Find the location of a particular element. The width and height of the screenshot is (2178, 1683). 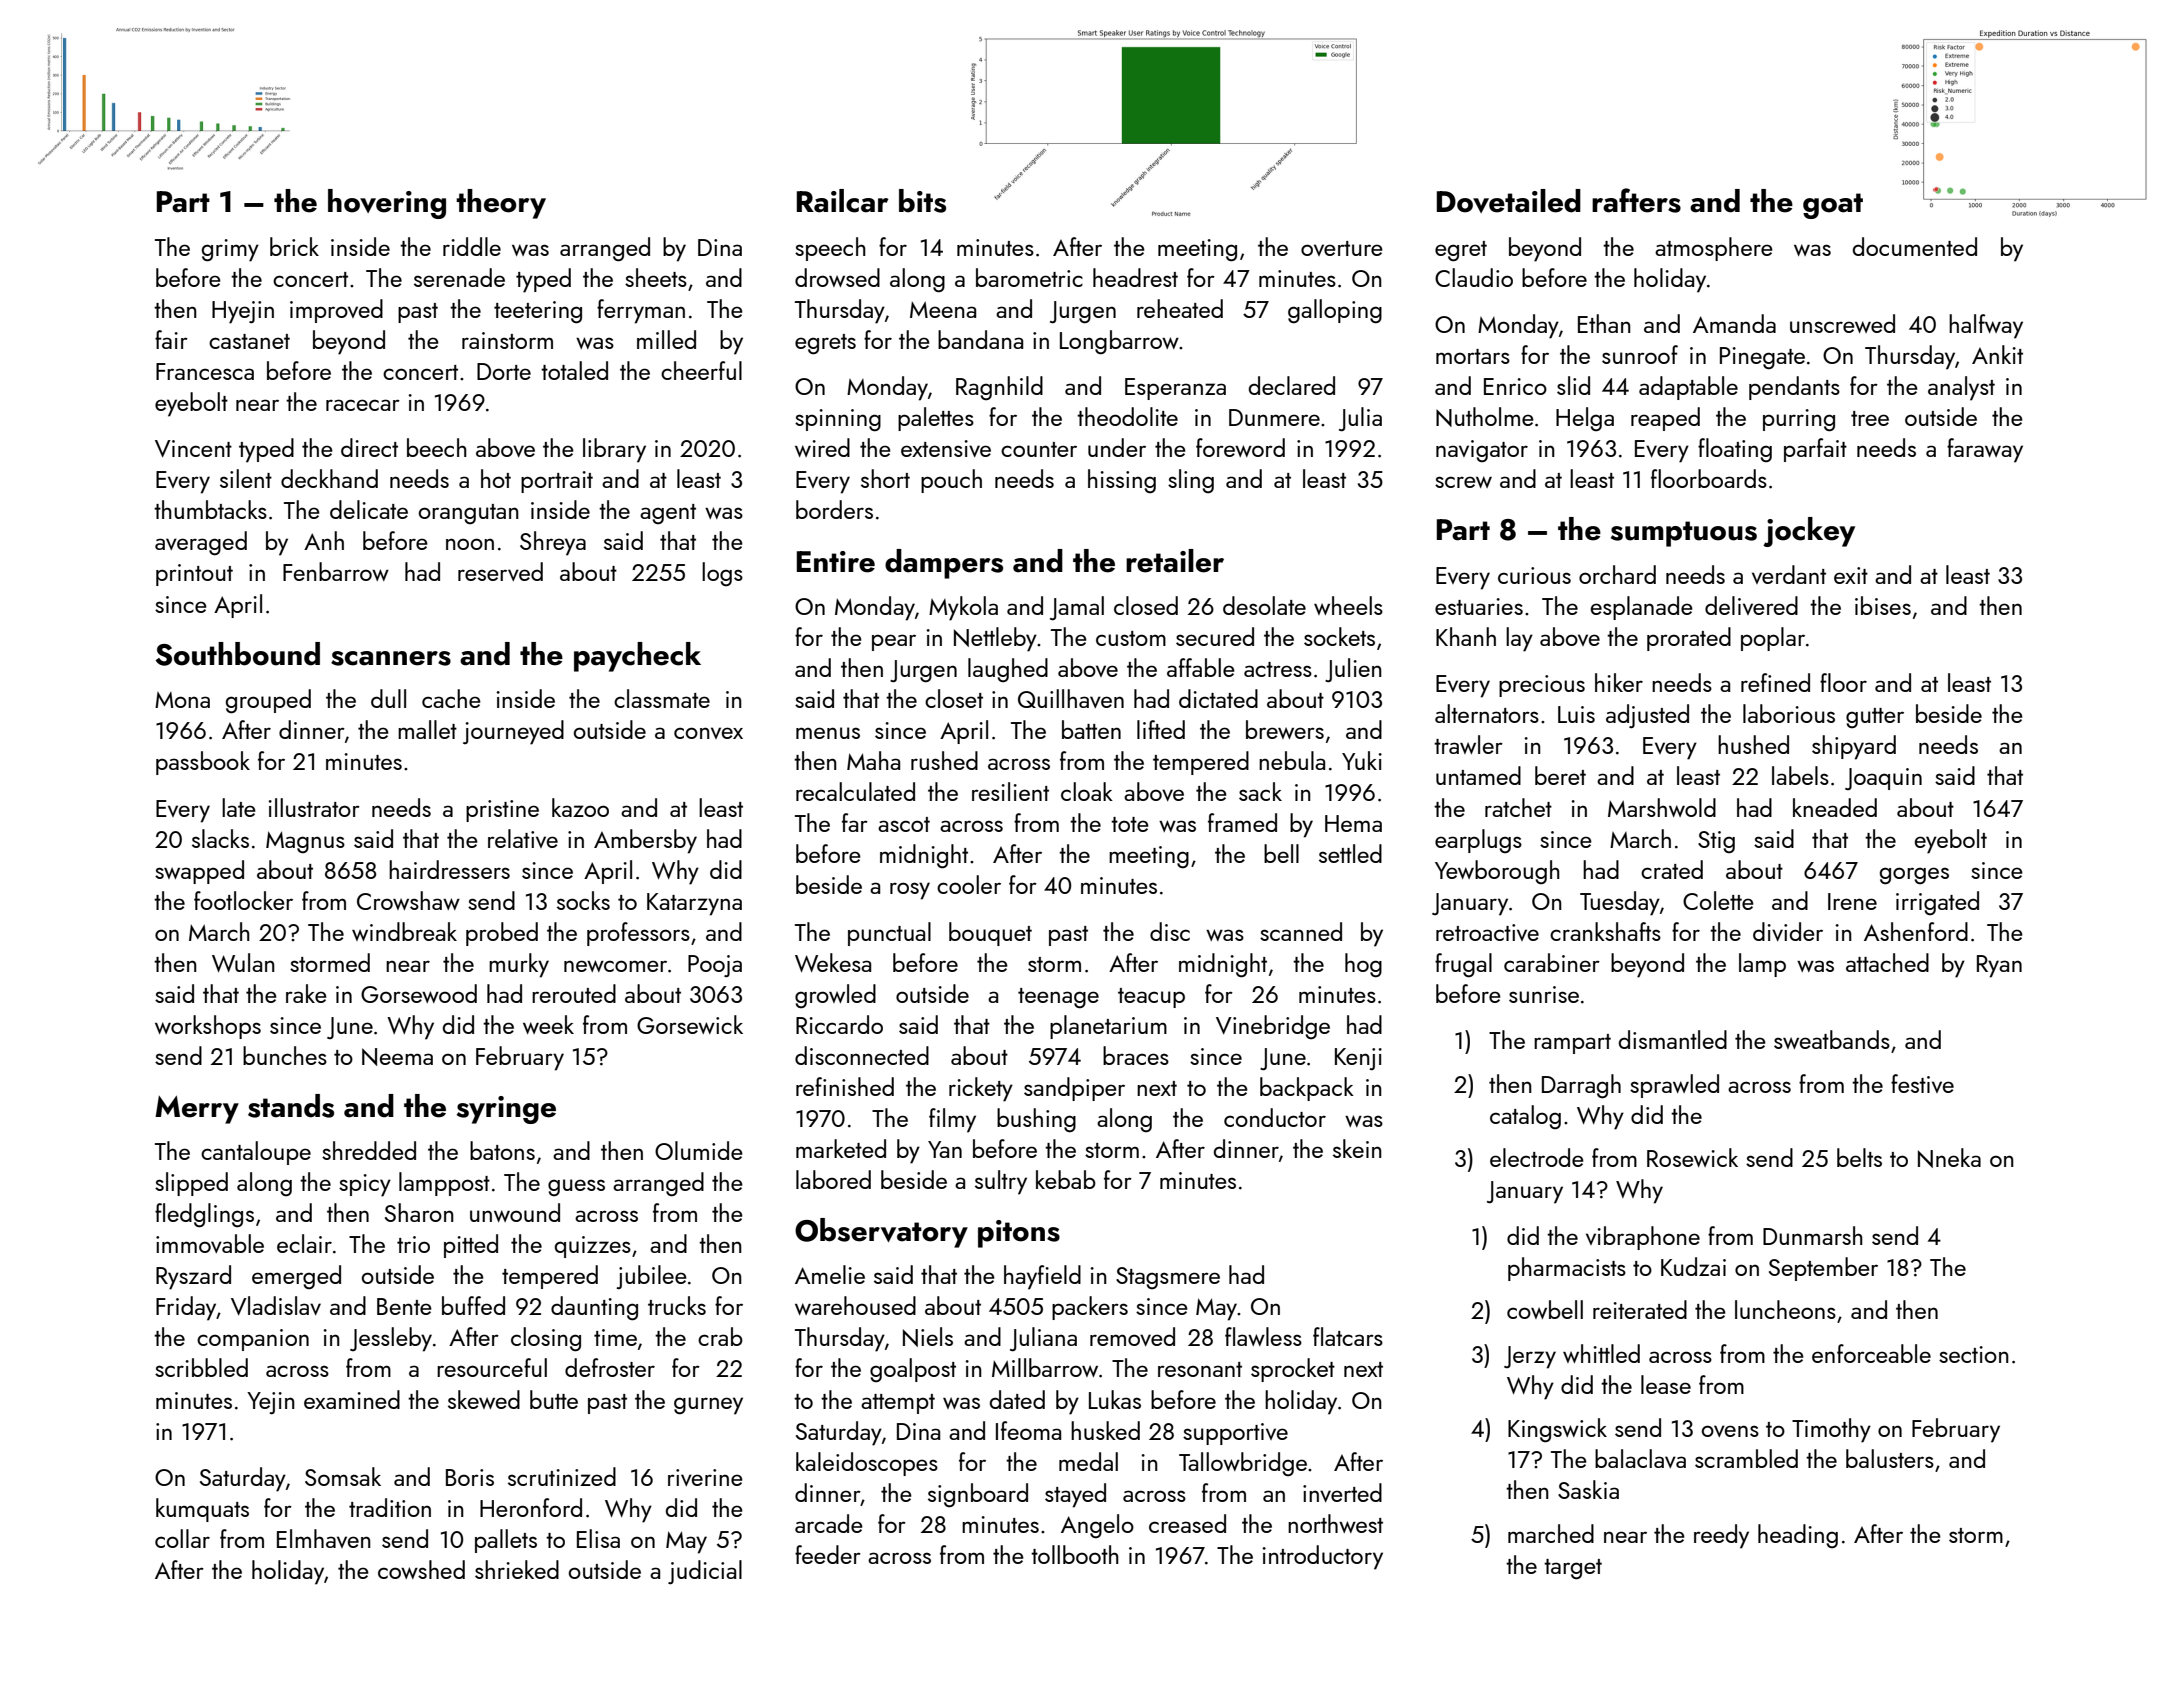

Longbarrow is located at coordinates (1119, 342).
